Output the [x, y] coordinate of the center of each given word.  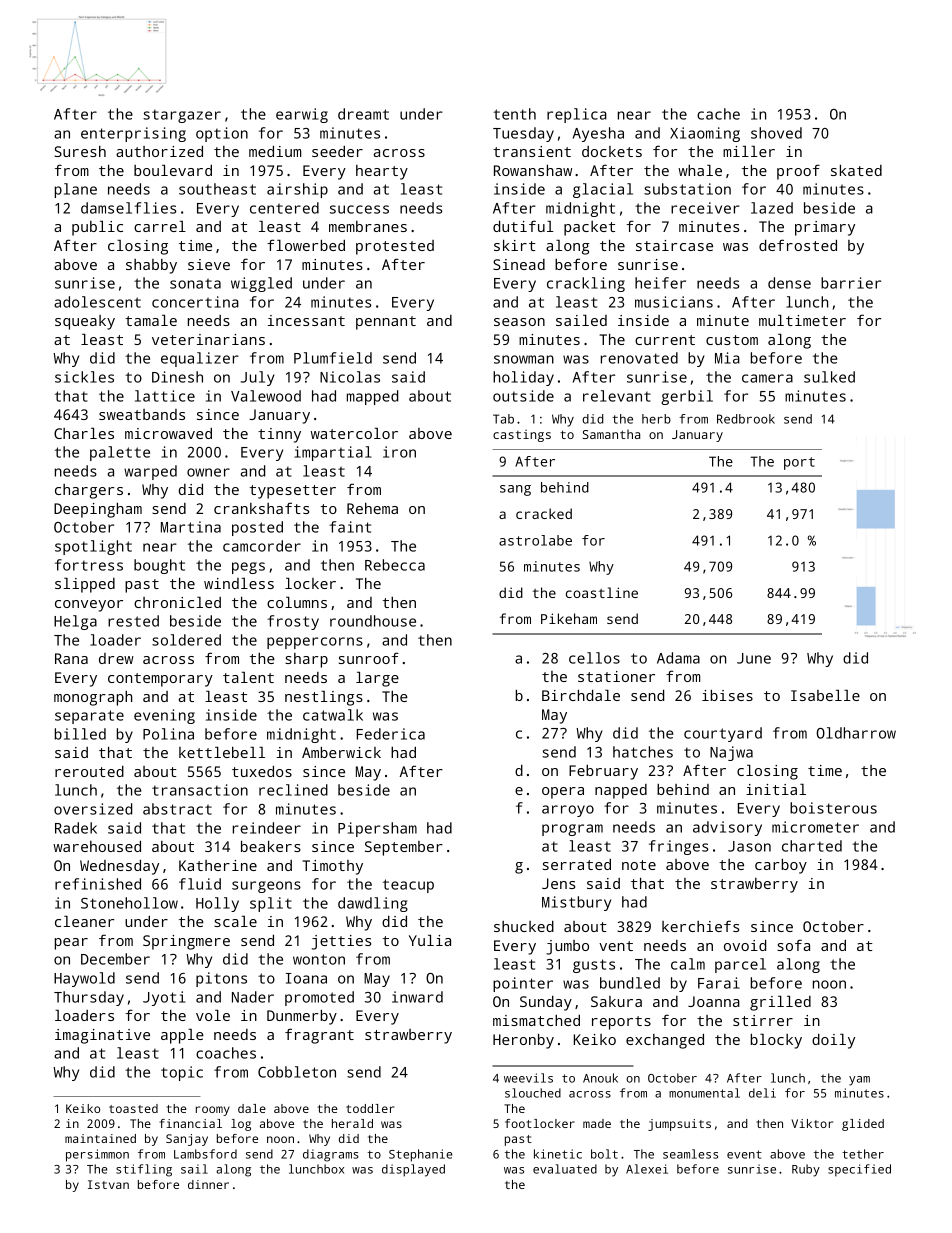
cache [718, 114]
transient [532, 151]
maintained [100, 1138]
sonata [195, 283]
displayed [413, 1170]
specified [859, 1170]
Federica [391, 734]
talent [248, 677]
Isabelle [825, 695]
